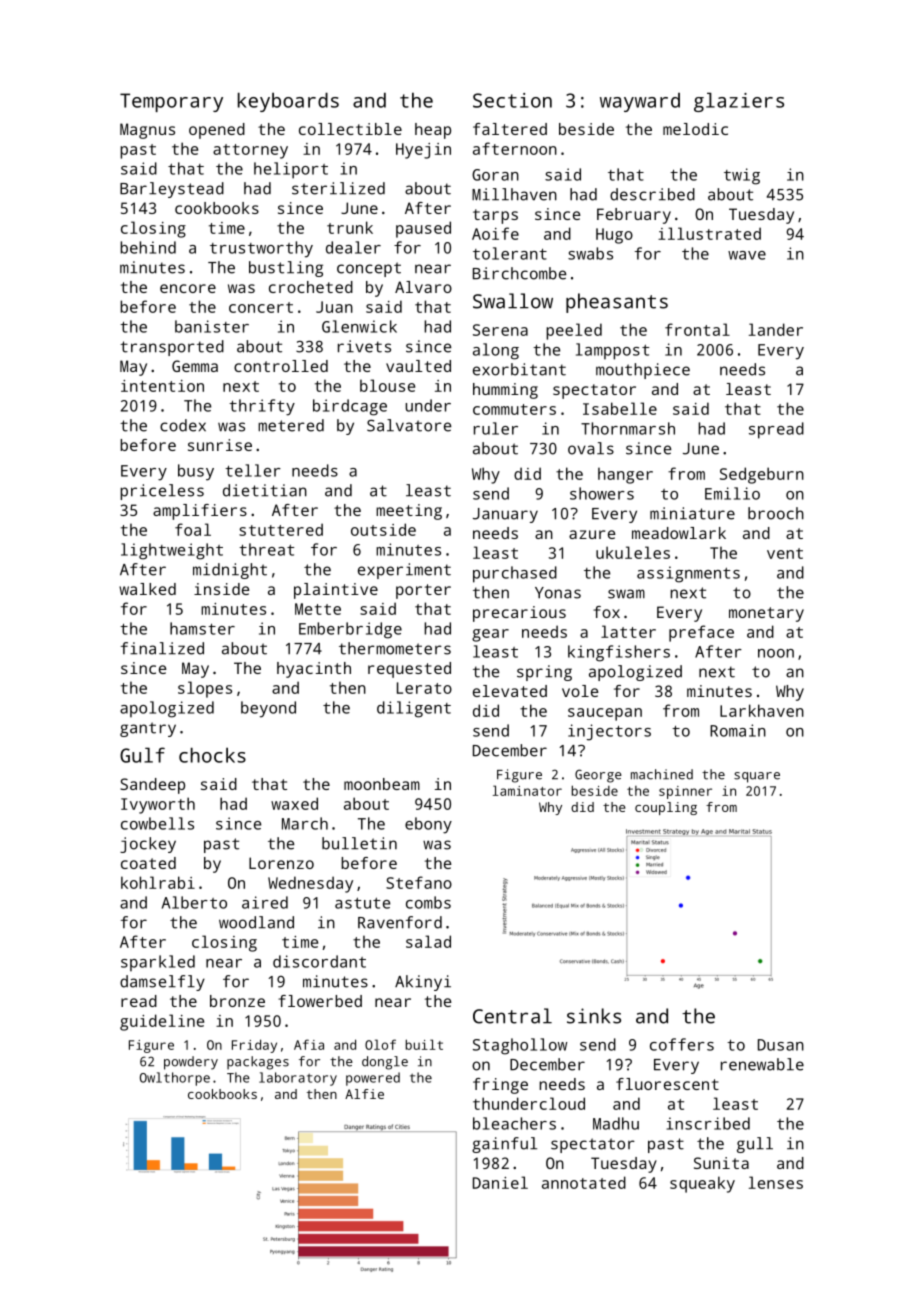 The width and height of the document is (924, 1308). What do you see at coordinates (162, 492) in the document?
I see `priceless` at bounding box center [162, 492].
